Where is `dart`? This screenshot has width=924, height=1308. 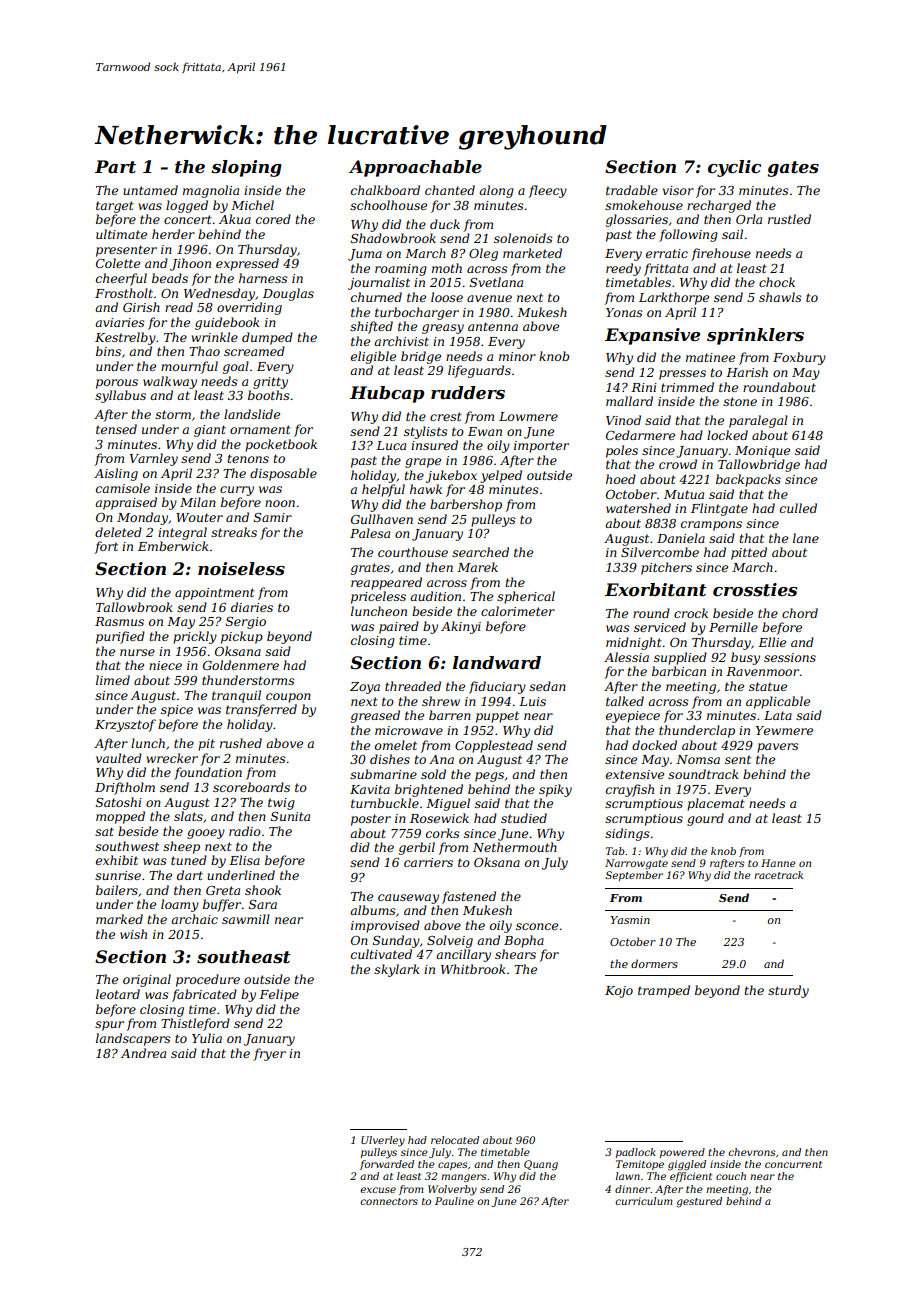 dart is located at coordinates (190, 875).
